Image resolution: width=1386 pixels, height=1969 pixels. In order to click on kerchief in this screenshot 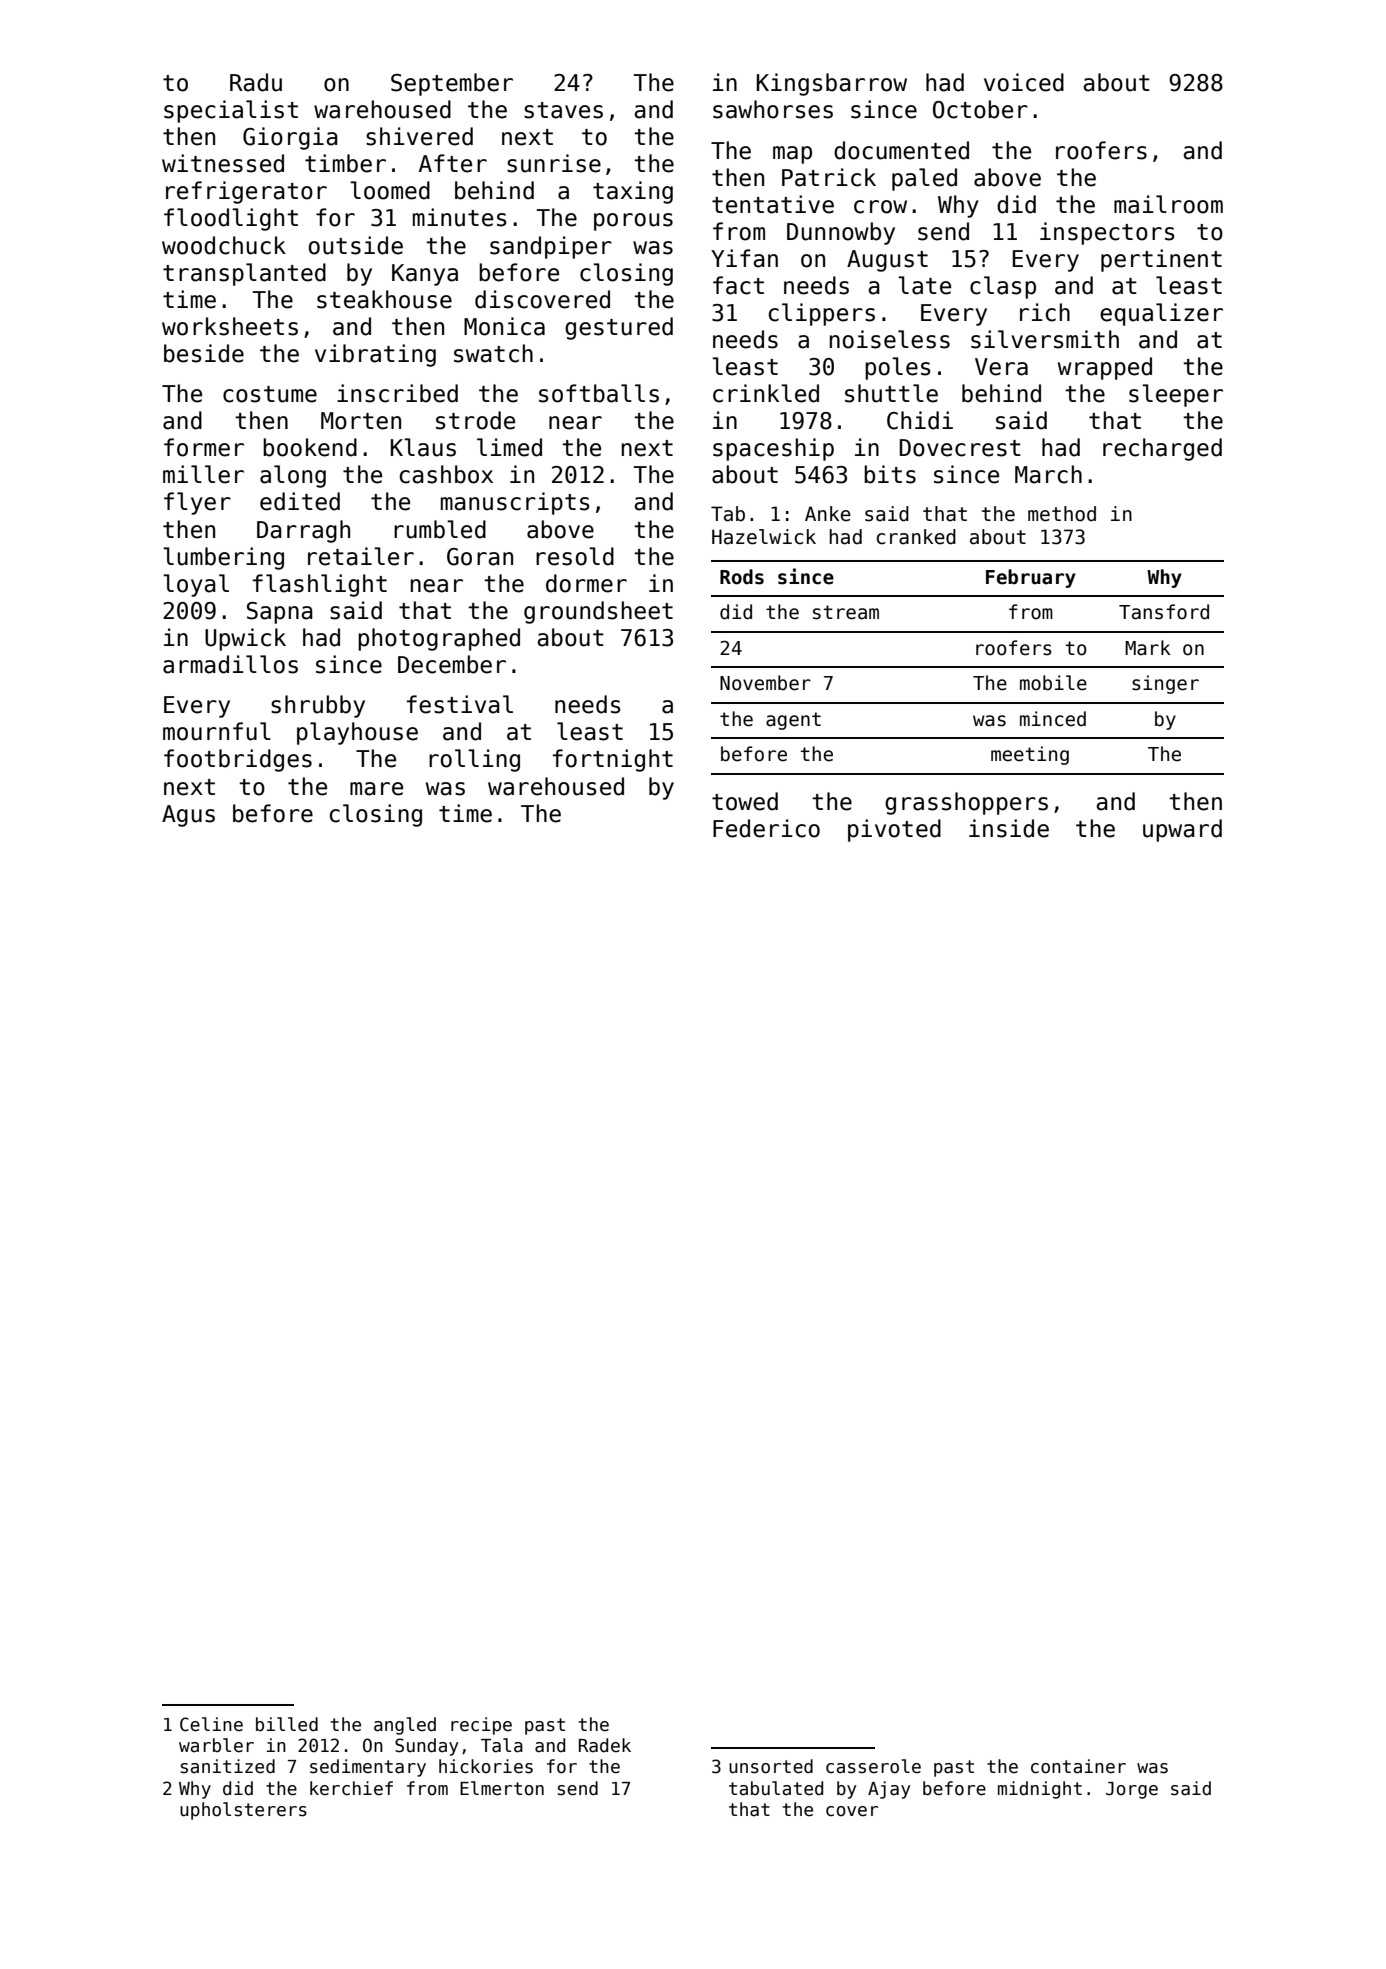, I will do `click(351, 1788)`.
